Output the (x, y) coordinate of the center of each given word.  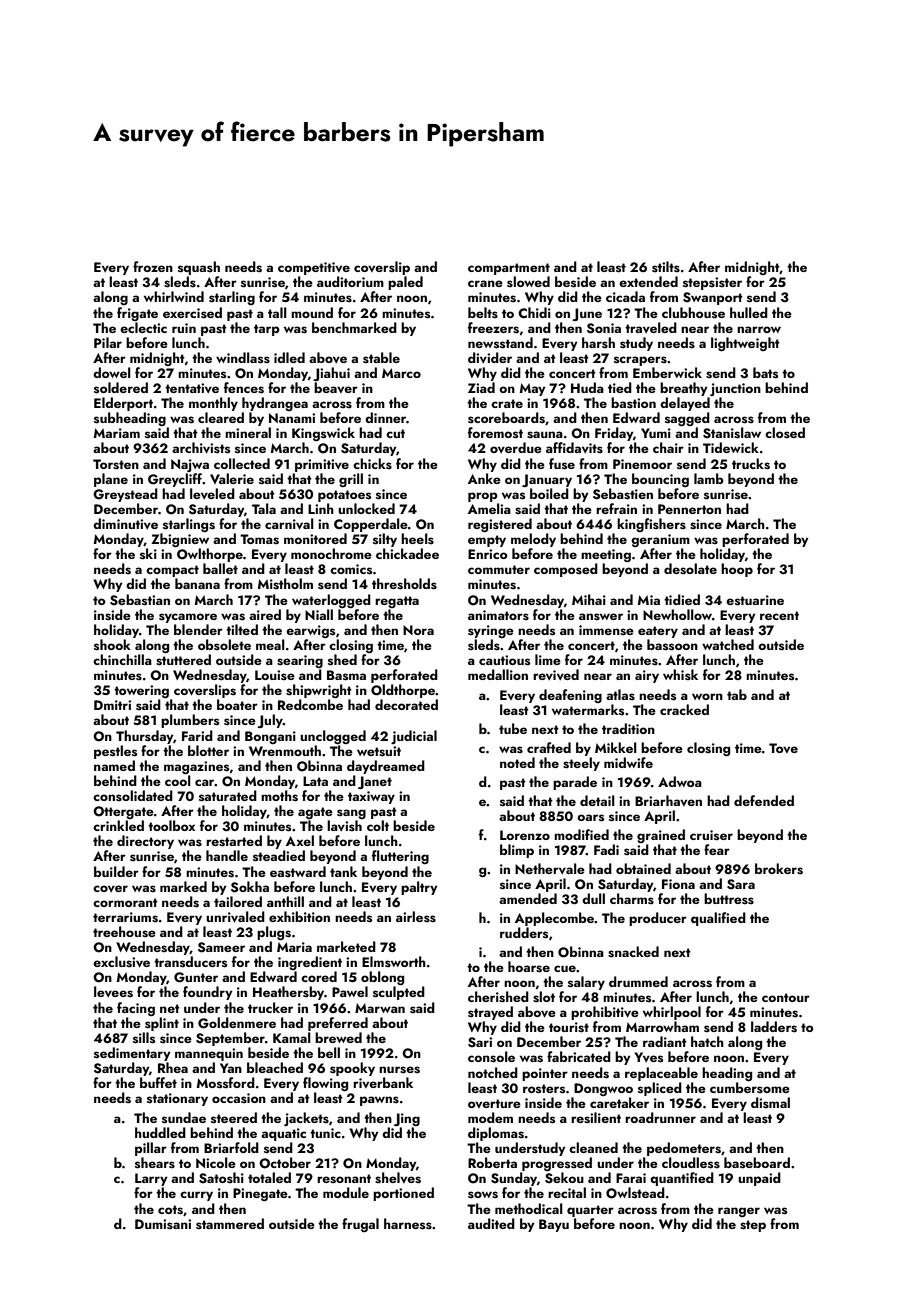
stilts (666, 266)
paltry (419, 888)
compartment (509, 269)
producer (658, 919)
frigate (137, 314)
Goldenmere (237, 1023)
